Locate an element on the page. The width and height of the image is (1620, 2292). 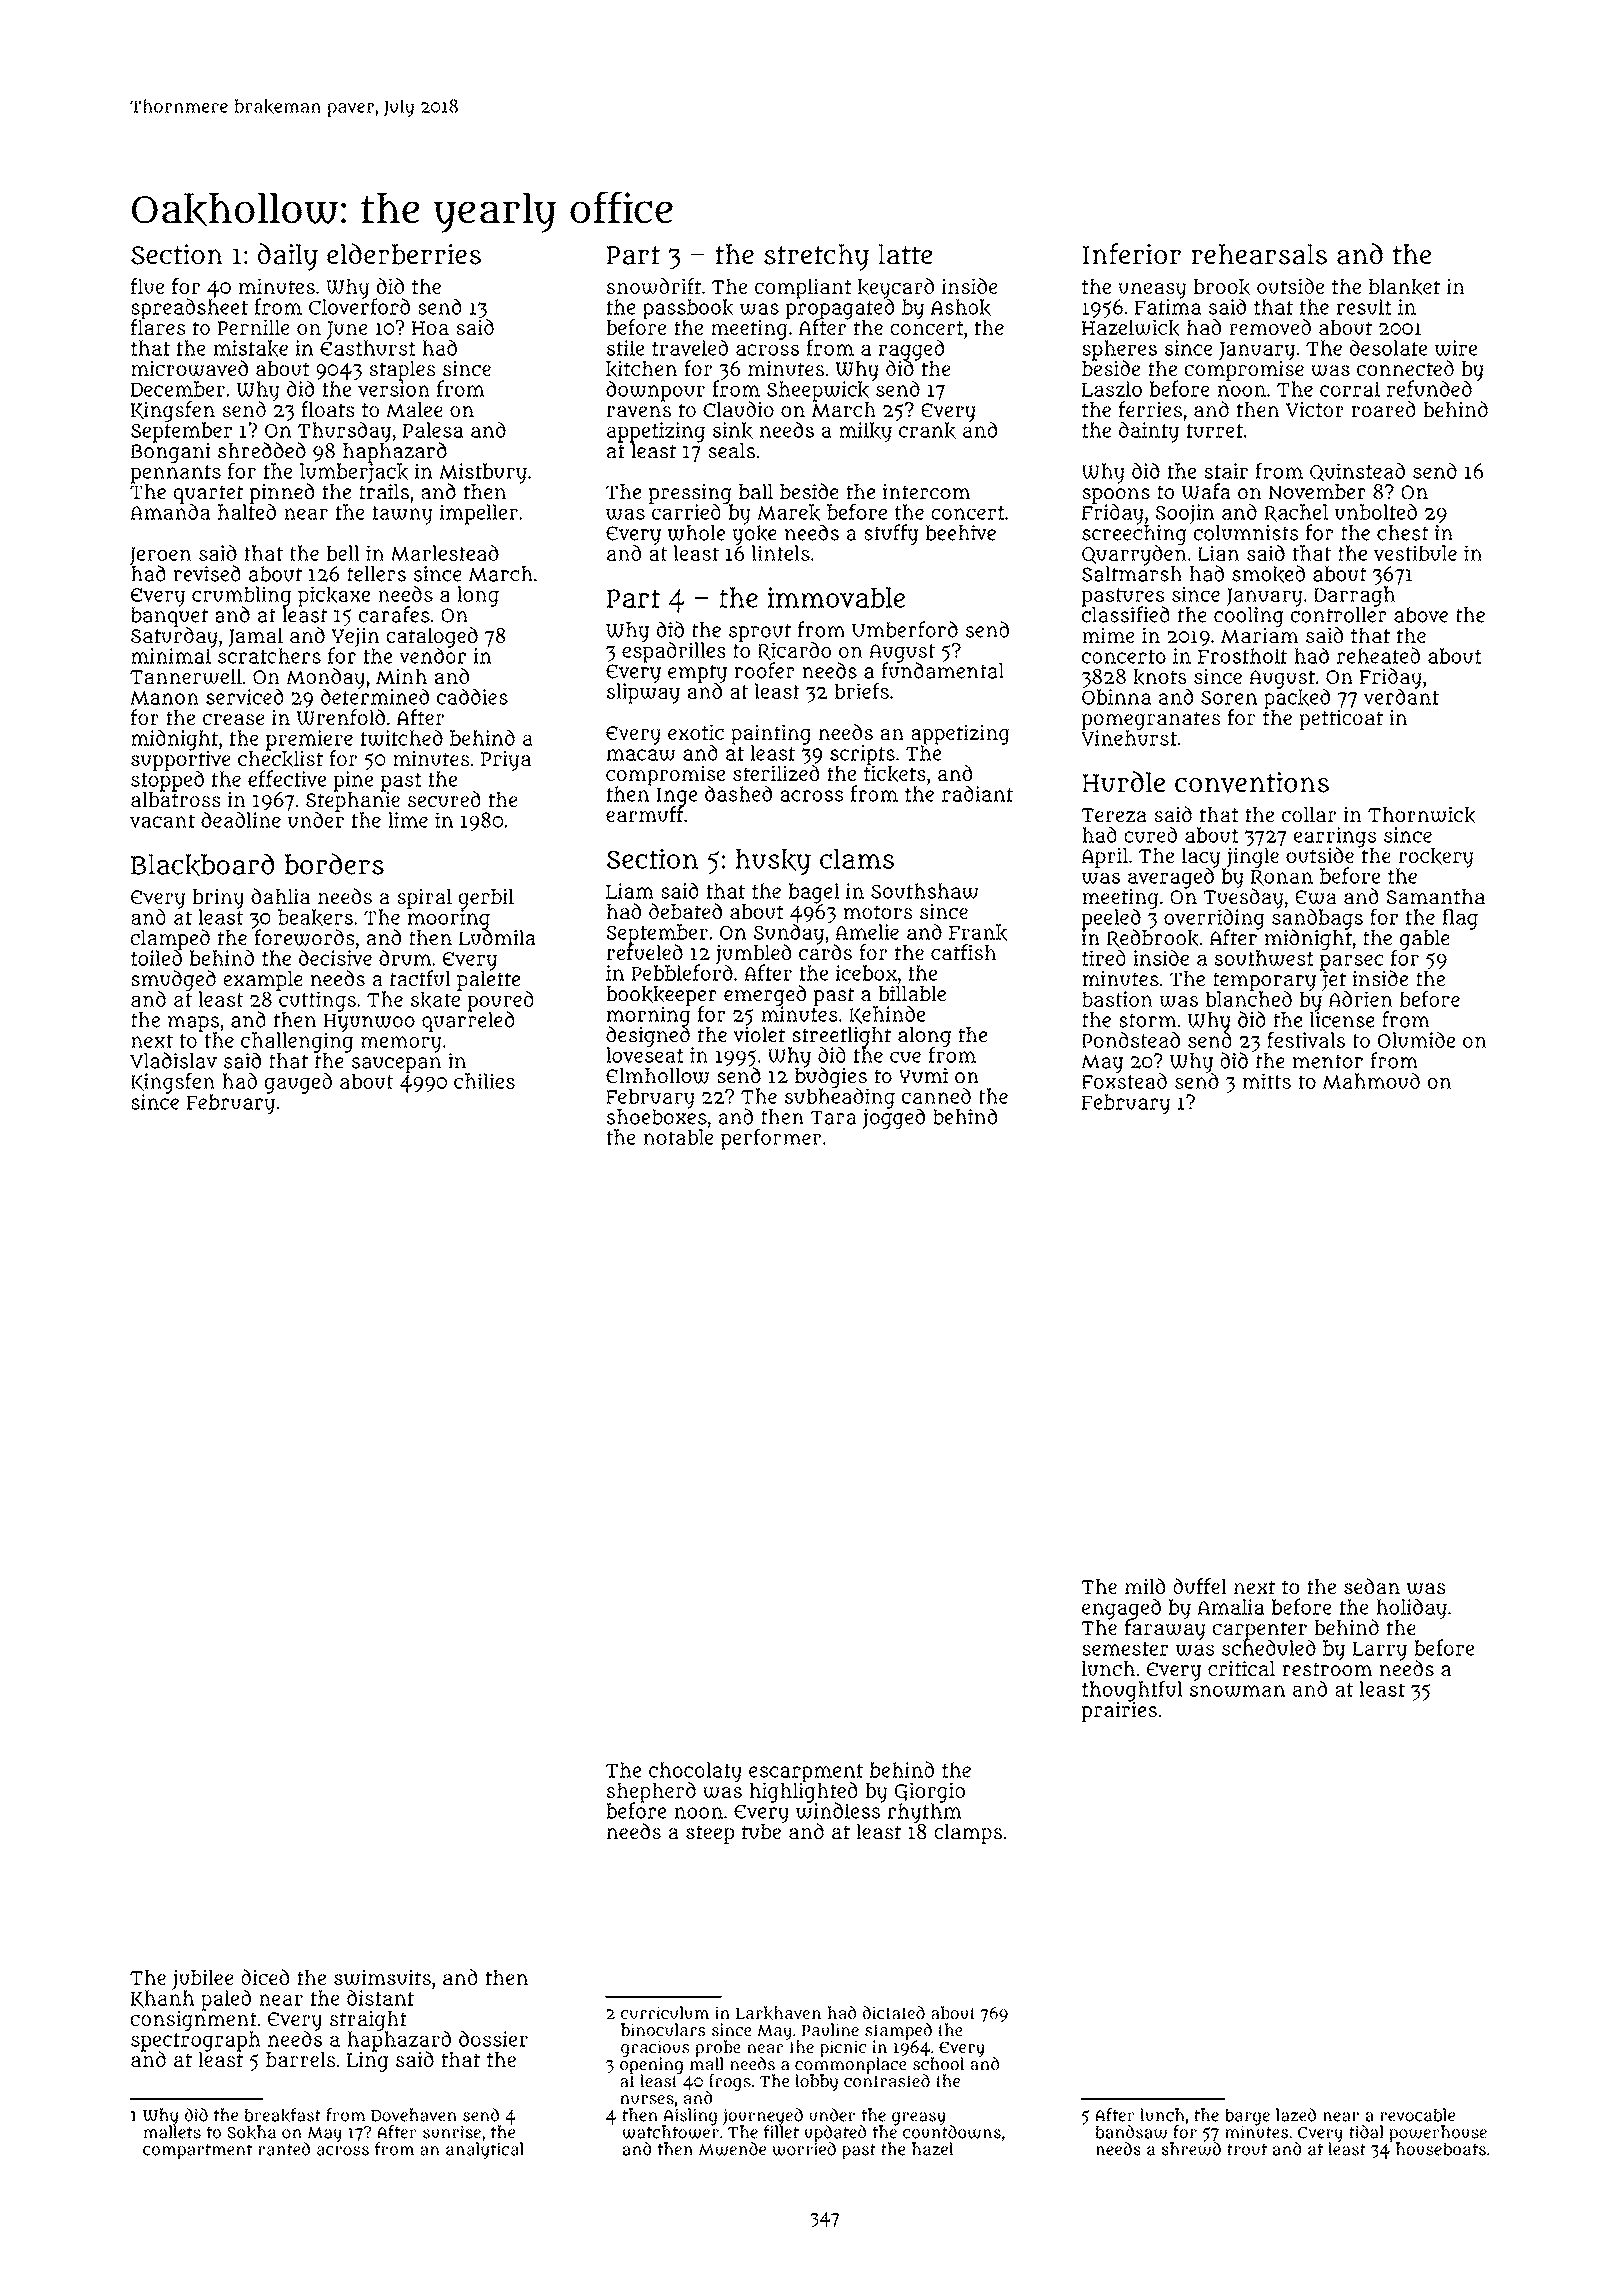
jogged is located at coordinates (893, 1119).
